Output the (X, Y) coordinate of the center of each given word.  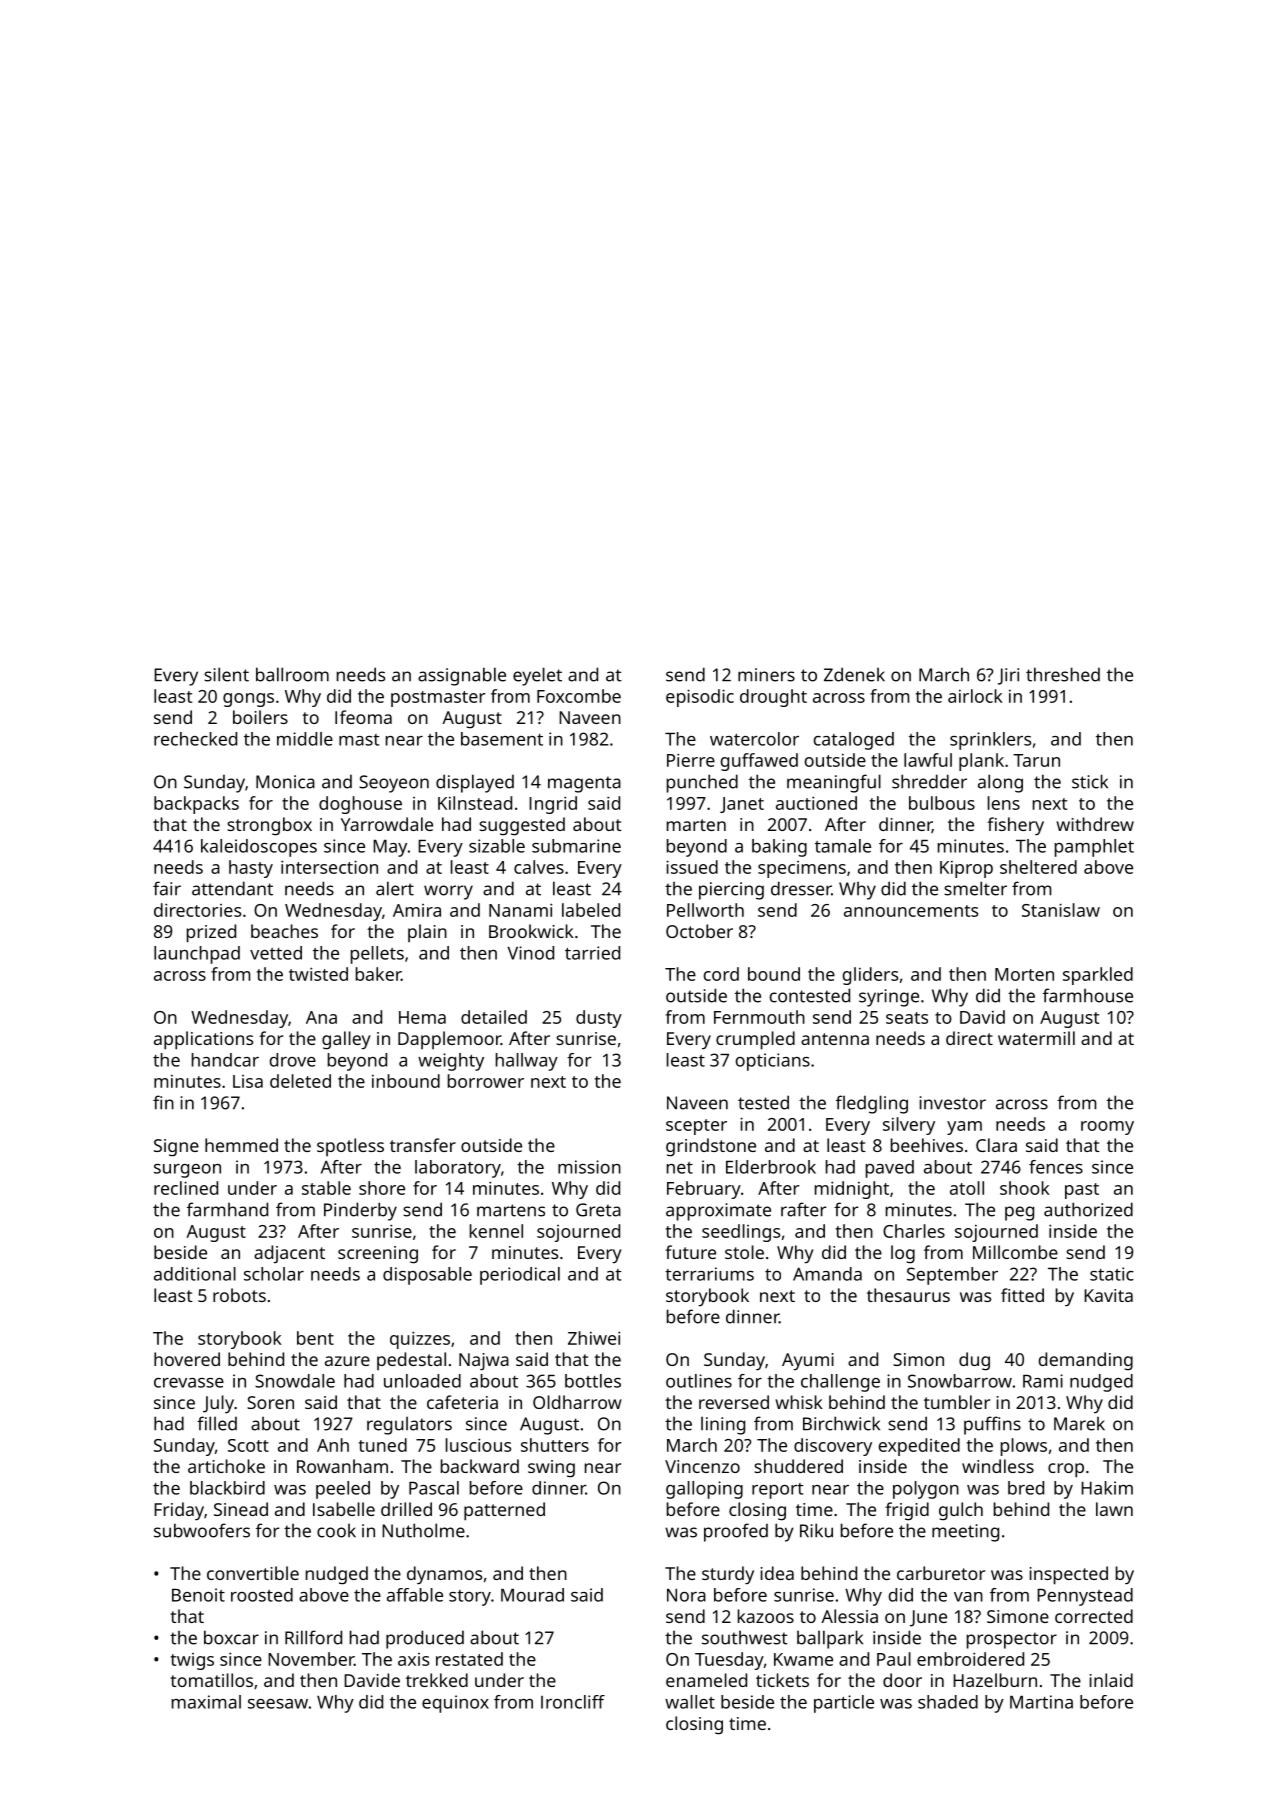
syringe (889, 998)
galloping (704, 1490)
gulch (961, 1511)
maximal (206, 1702)
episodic (700, 698)
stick (1090, 781)
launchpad (197, 955)
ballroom (292, 674)
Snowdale (295, 1381)
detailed (494, 1017)
